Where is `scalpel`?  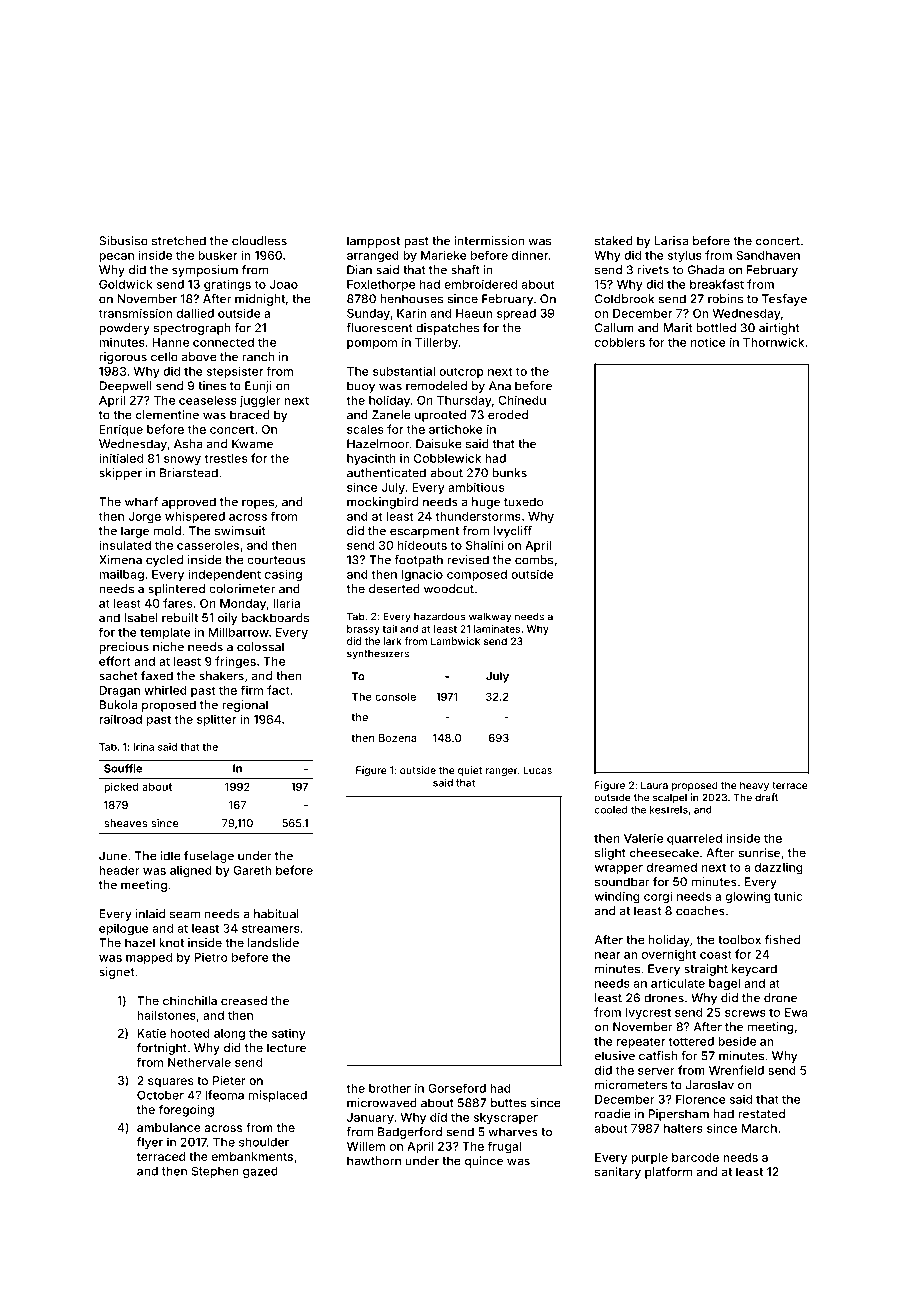 scalpel is located at coordinates (670, 799).
